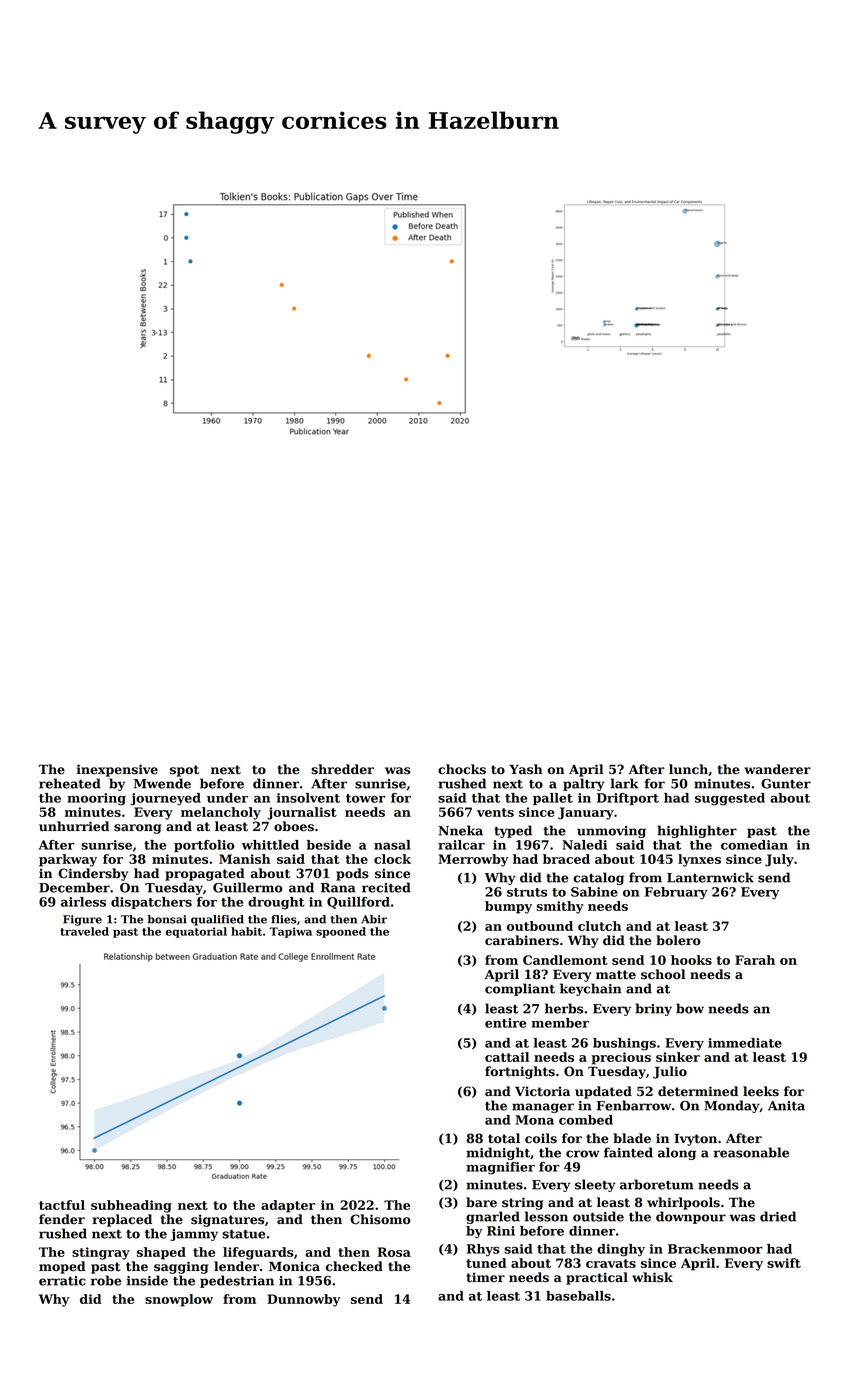  What do you see at coordinates (101, 1253) in the screenshot?
I see `stingray` at bounding box center [101, 1253].
